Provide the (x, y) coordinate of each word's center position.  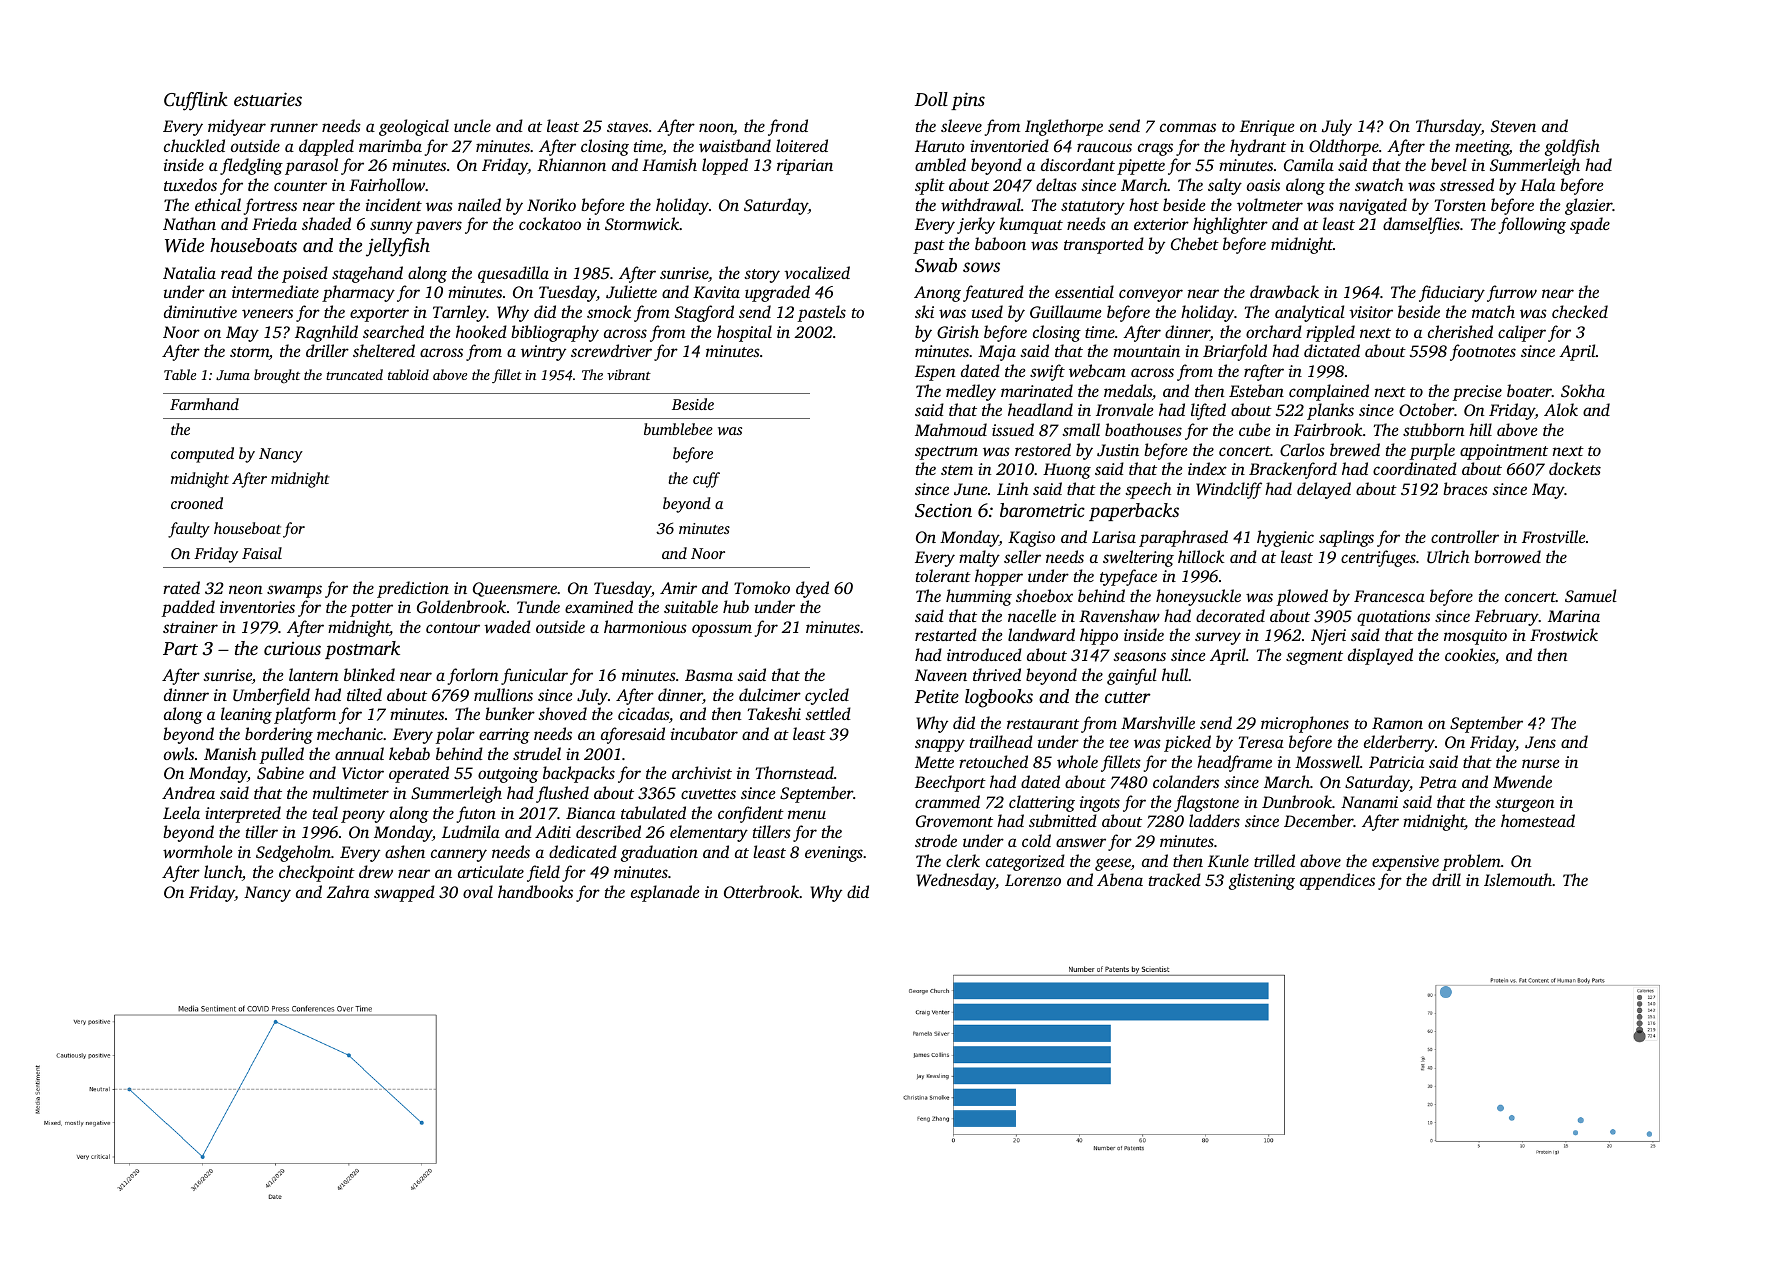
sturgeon (1525, 805)
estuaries (268, 99)
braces (1465, 488)
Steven (1513, 126)
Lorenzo (1033, 880)
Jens (1540, 742)
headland (1040, 409)
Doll (931, 99)
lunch (223, 871)
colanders (1186, 781)
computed (202, 455)
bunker (510, 713)
